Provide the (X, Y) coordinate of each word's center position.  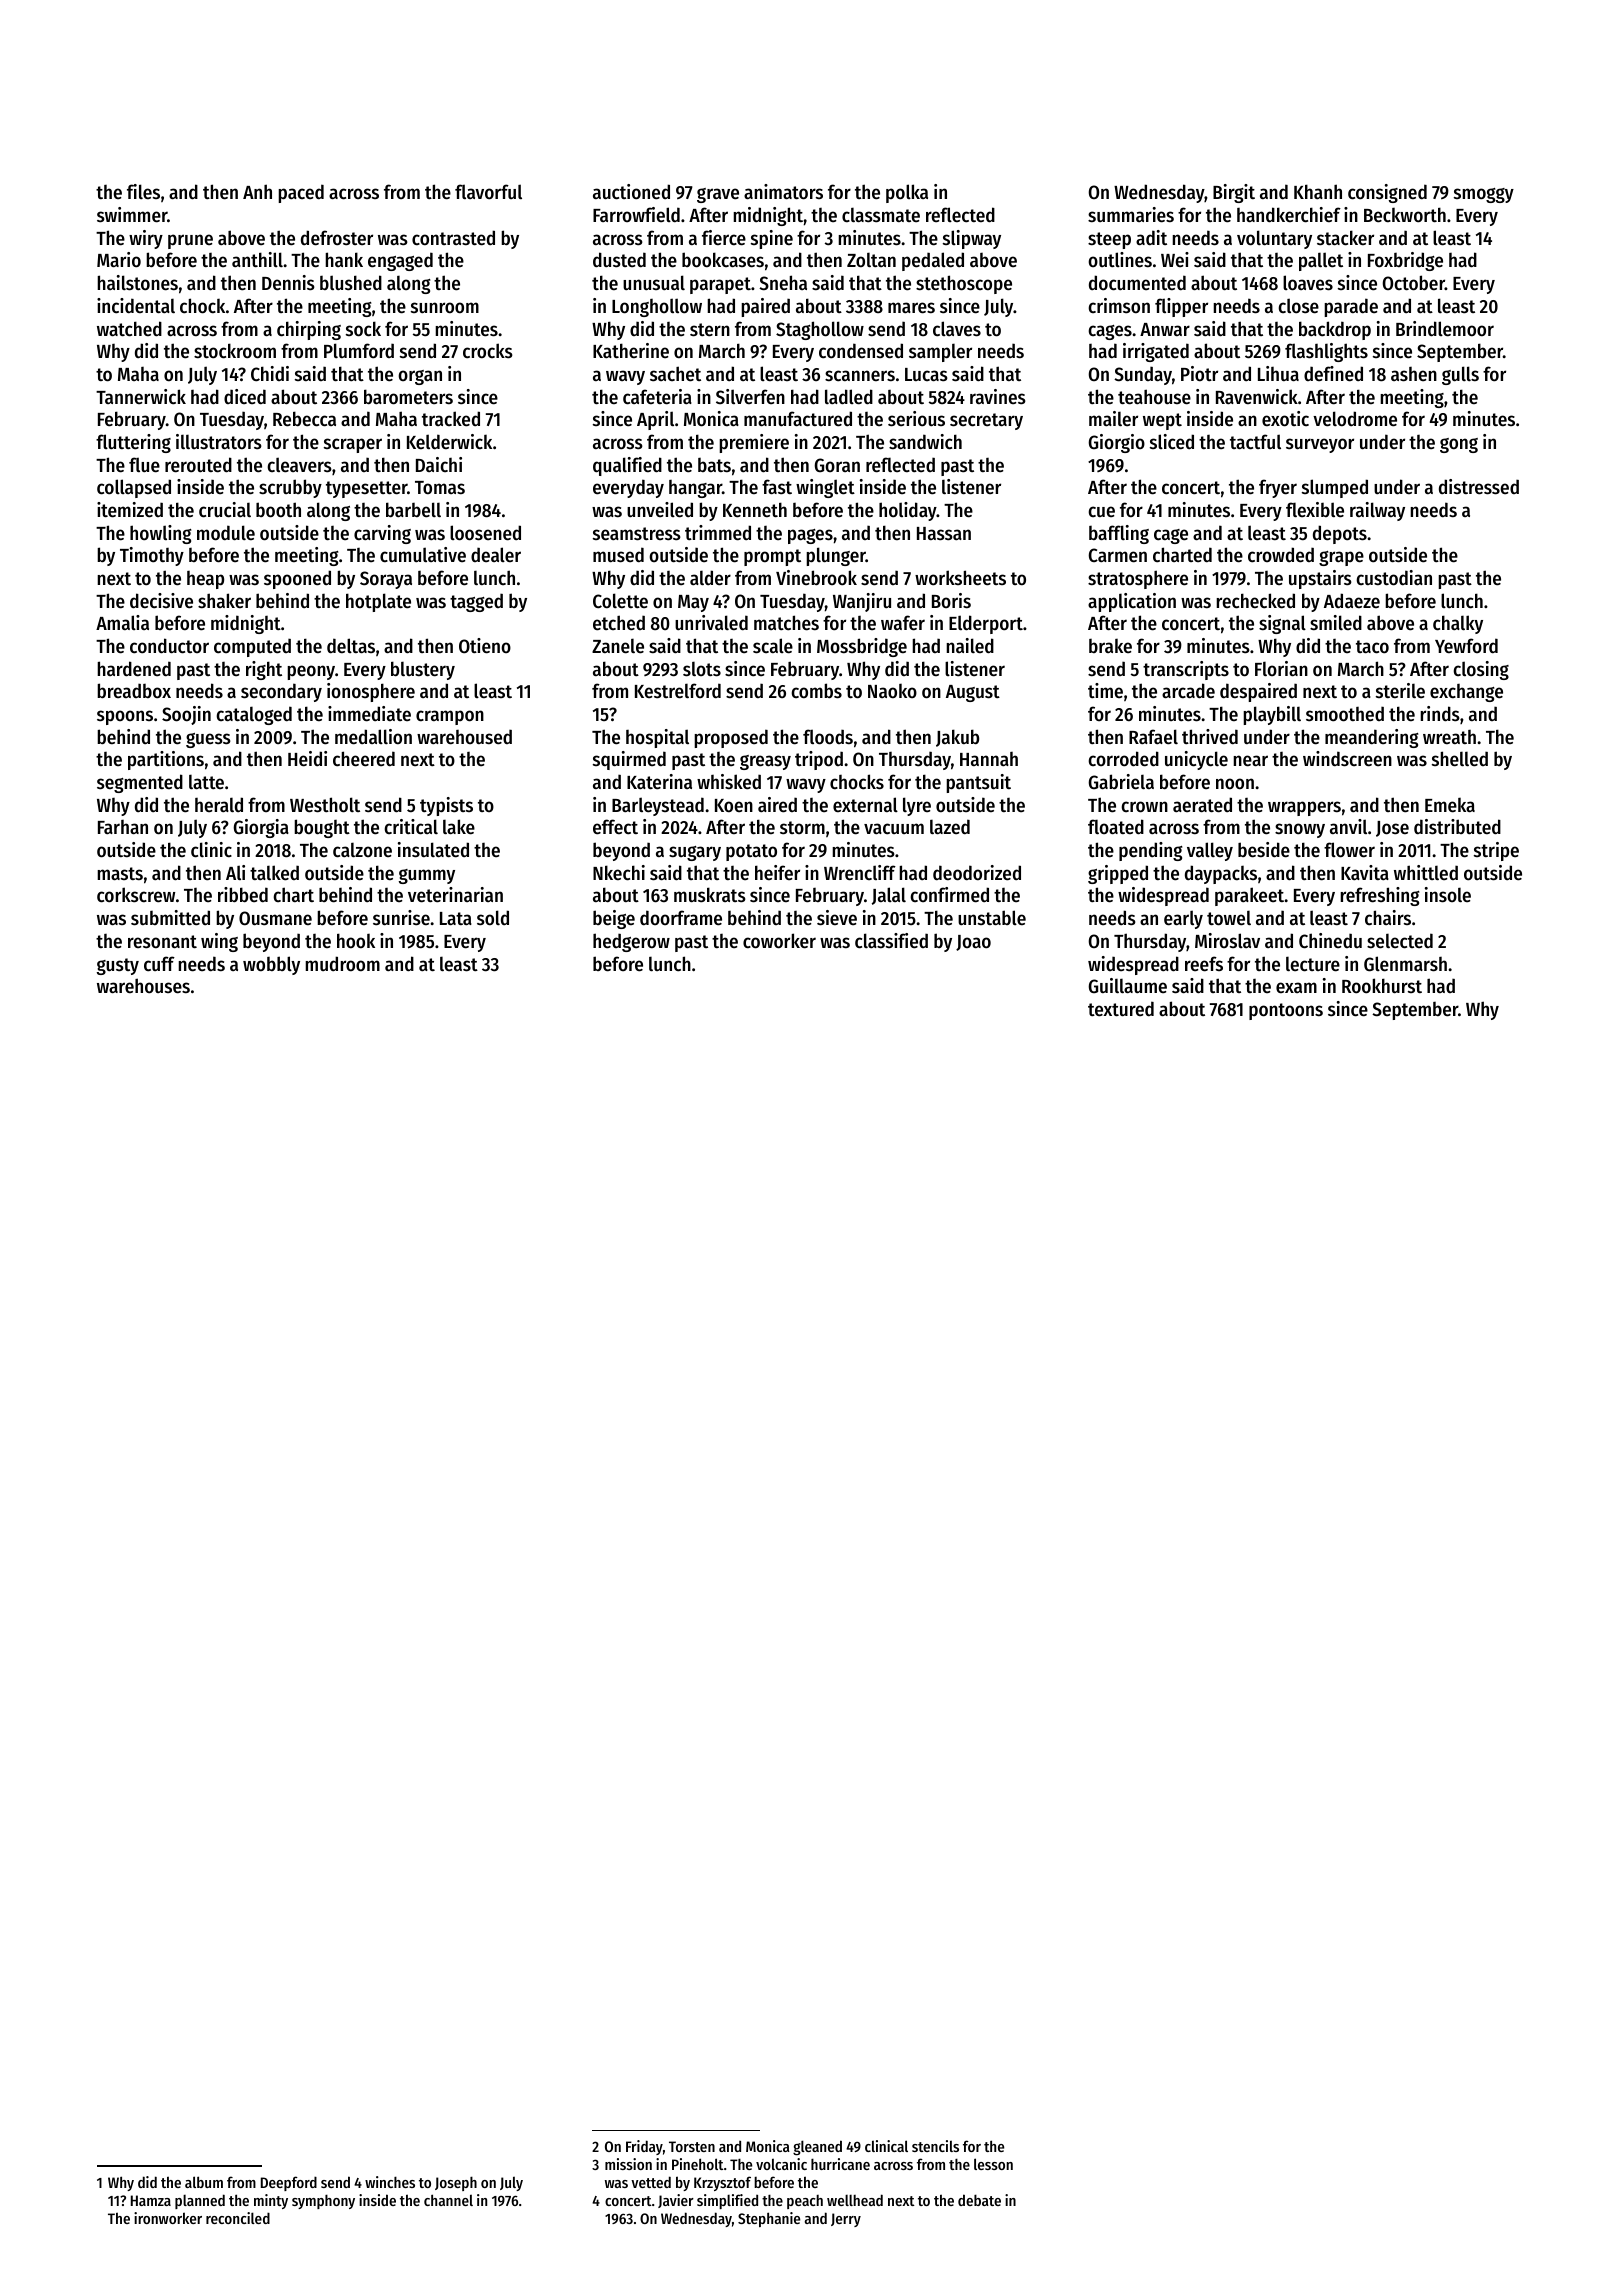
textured (1121, 1009)
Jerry (846, 2220)
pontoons (1286, 1011)
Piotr (1199, 374)
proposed (731, 738)
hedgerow (631, 942)
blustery (423, 670)
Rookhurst (1382, 986)
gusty (118, 966)
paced (301, 193)
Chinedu (1330, 941)
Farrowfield (636, 214)
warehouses (143, 986)
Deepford (289, 2183)
